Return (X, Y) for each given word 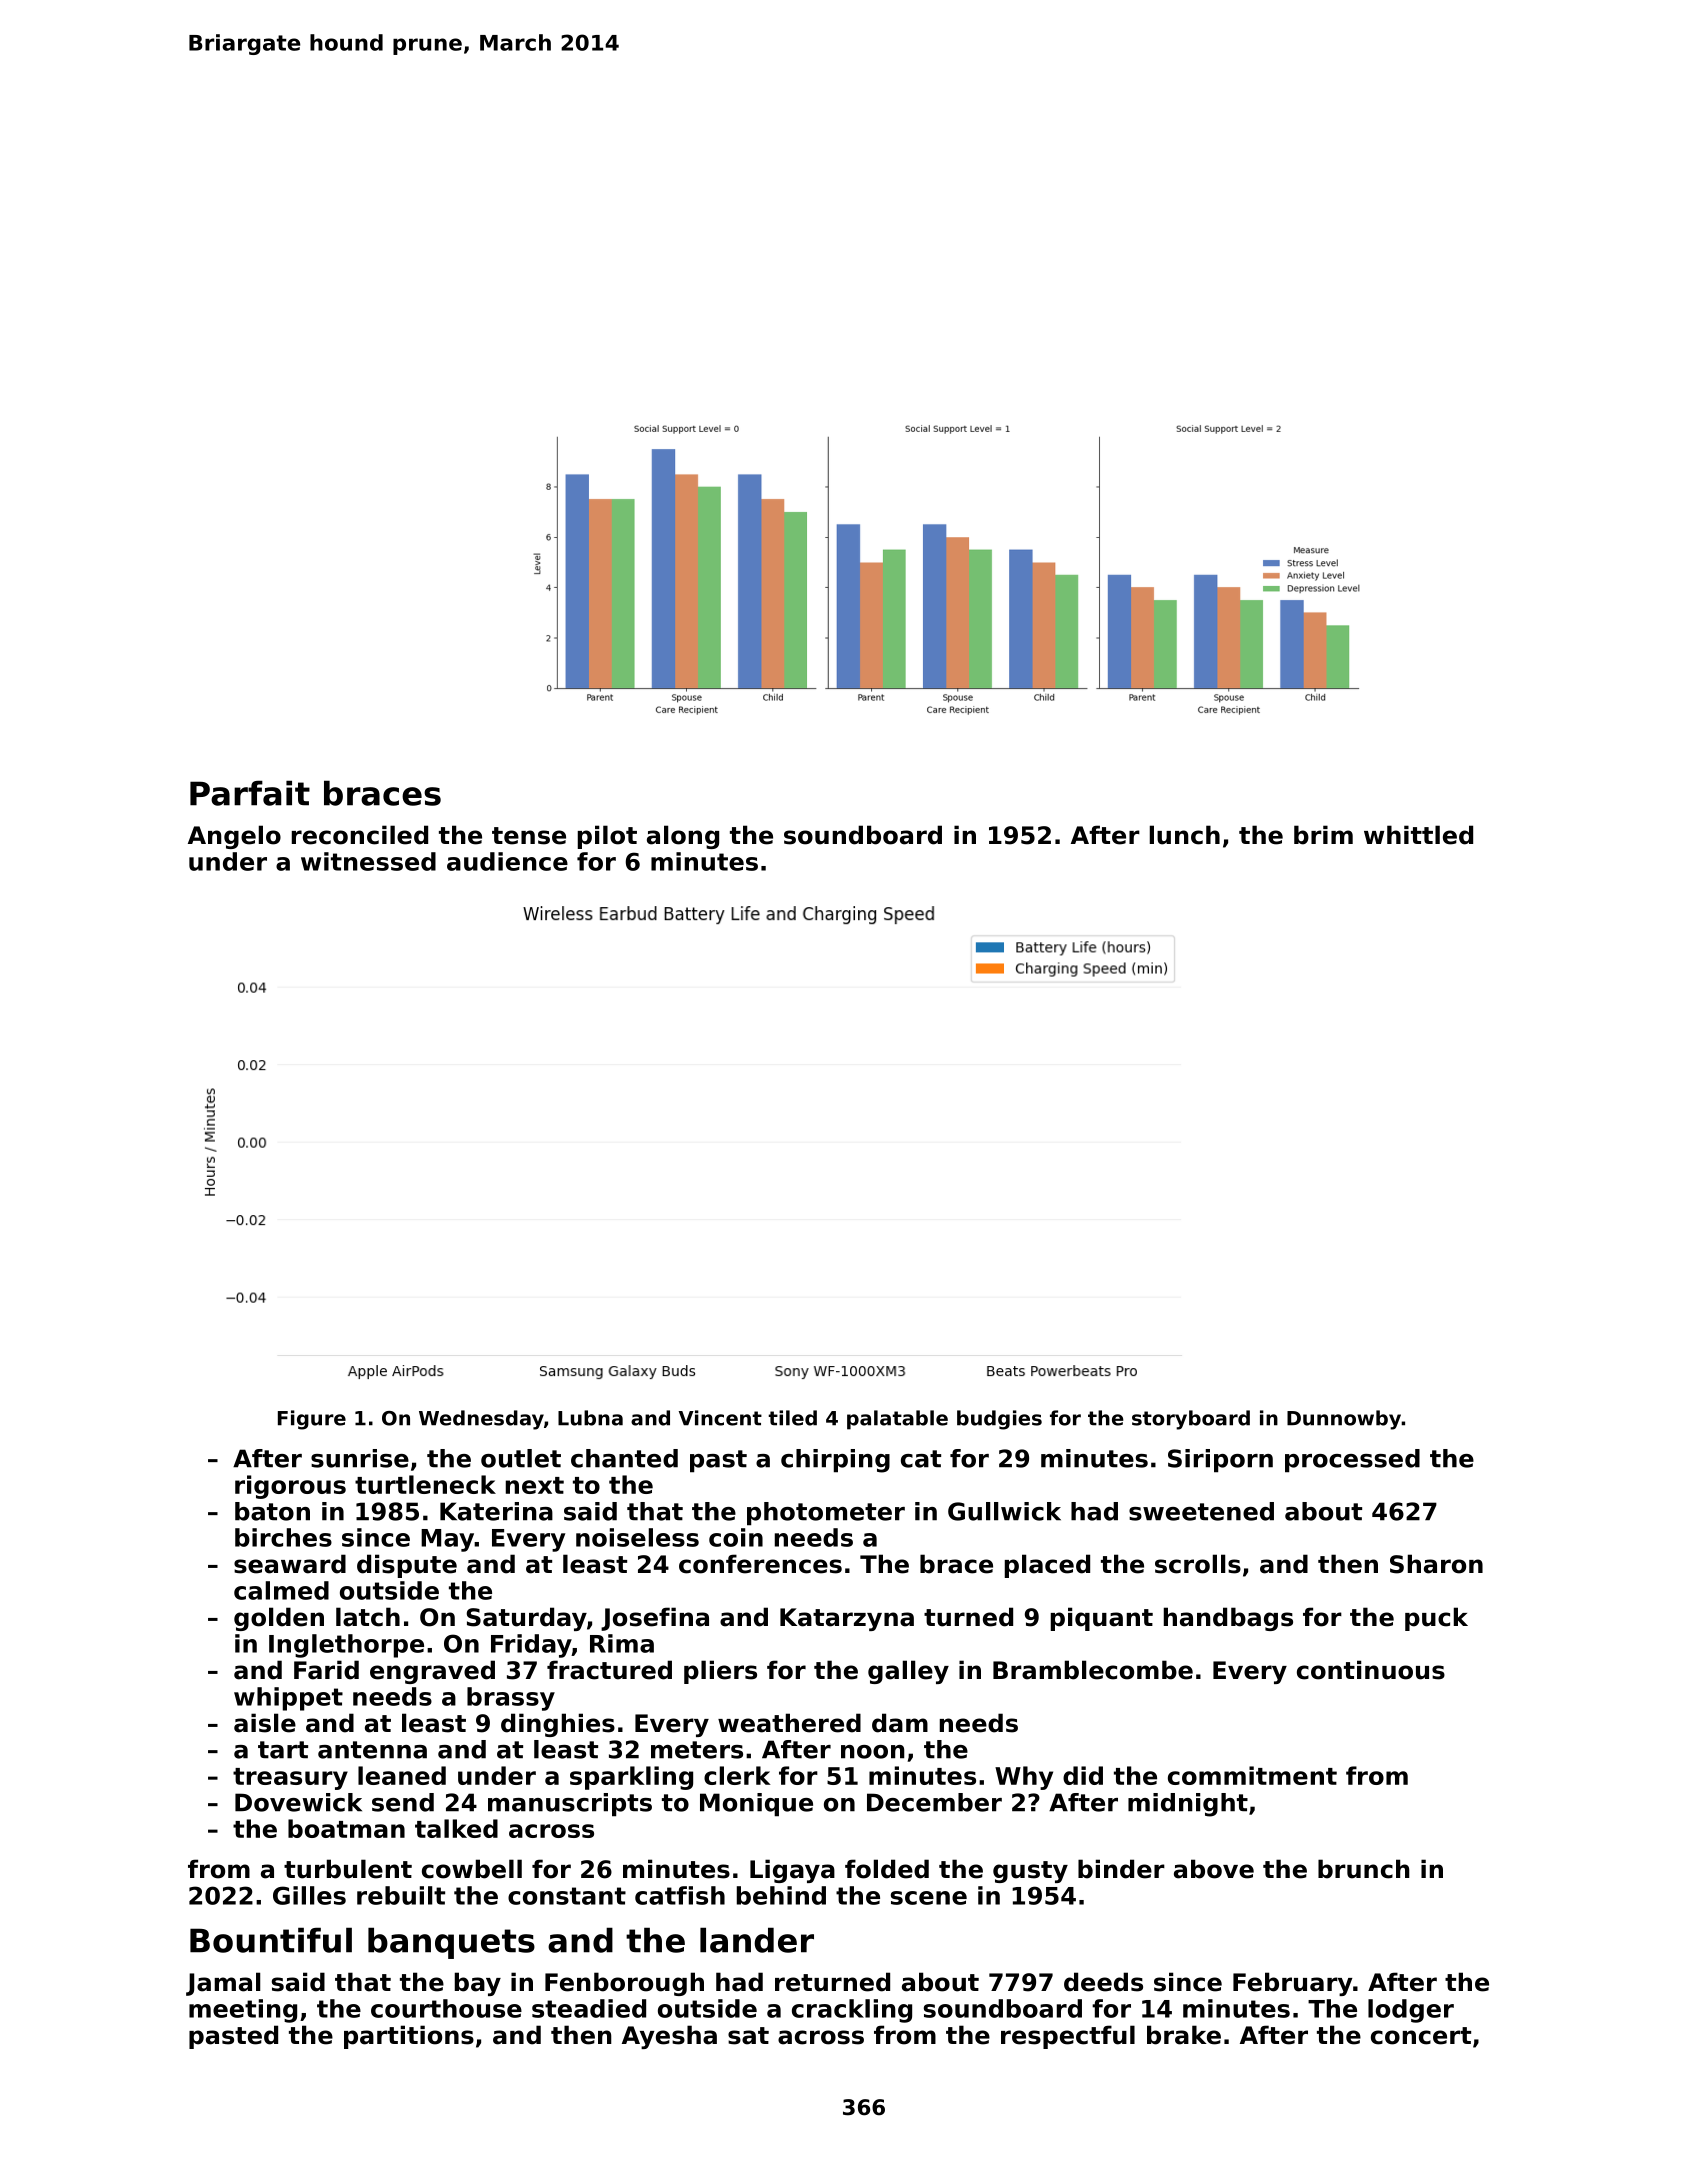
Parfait (250, 793)
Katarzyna (847, 1619)
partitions (409, 2037)
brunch (1364, 1869)
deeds (1103, 1982)
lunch (1185, 835)
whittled (1418, 835)
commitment (1252, 1775)
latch (368, 1617)
